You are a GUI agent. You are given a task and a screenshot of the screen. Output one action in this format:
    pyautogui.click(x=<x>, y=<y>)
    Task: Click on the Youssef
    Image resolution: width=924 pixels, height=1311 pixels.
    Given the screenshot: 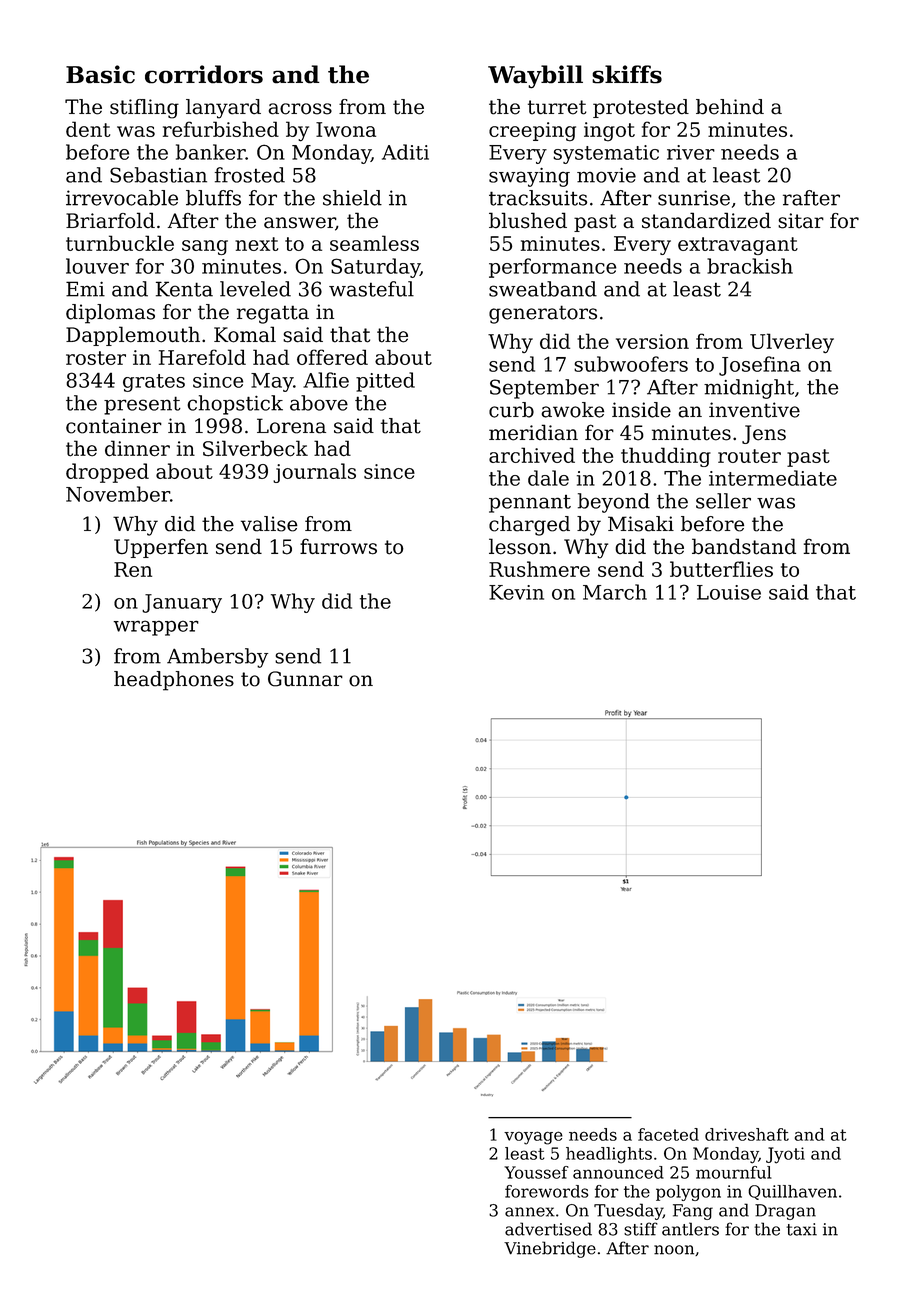 What is the action you would take?
    pyautogui.click(x=536, y=1172)
